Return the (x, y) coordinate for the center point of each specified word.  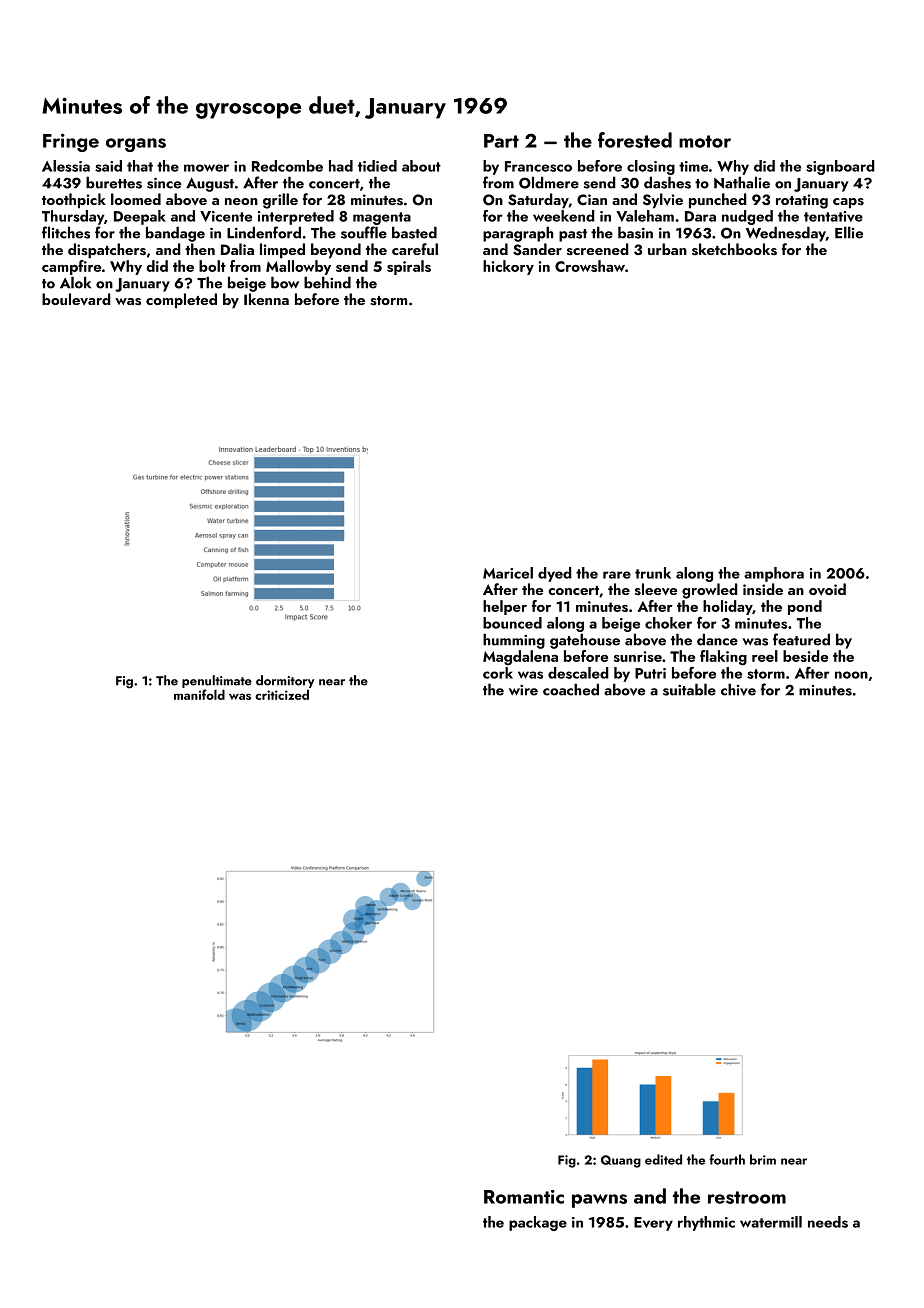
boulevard (76, 299)
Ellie (849, 232)
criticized (282, 694)
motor (705, 141)
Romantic (524, 1197)
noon (851, 675)
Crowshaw (590, 266)
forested (635, 140)
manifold (199, 694)
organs (136, 145)
